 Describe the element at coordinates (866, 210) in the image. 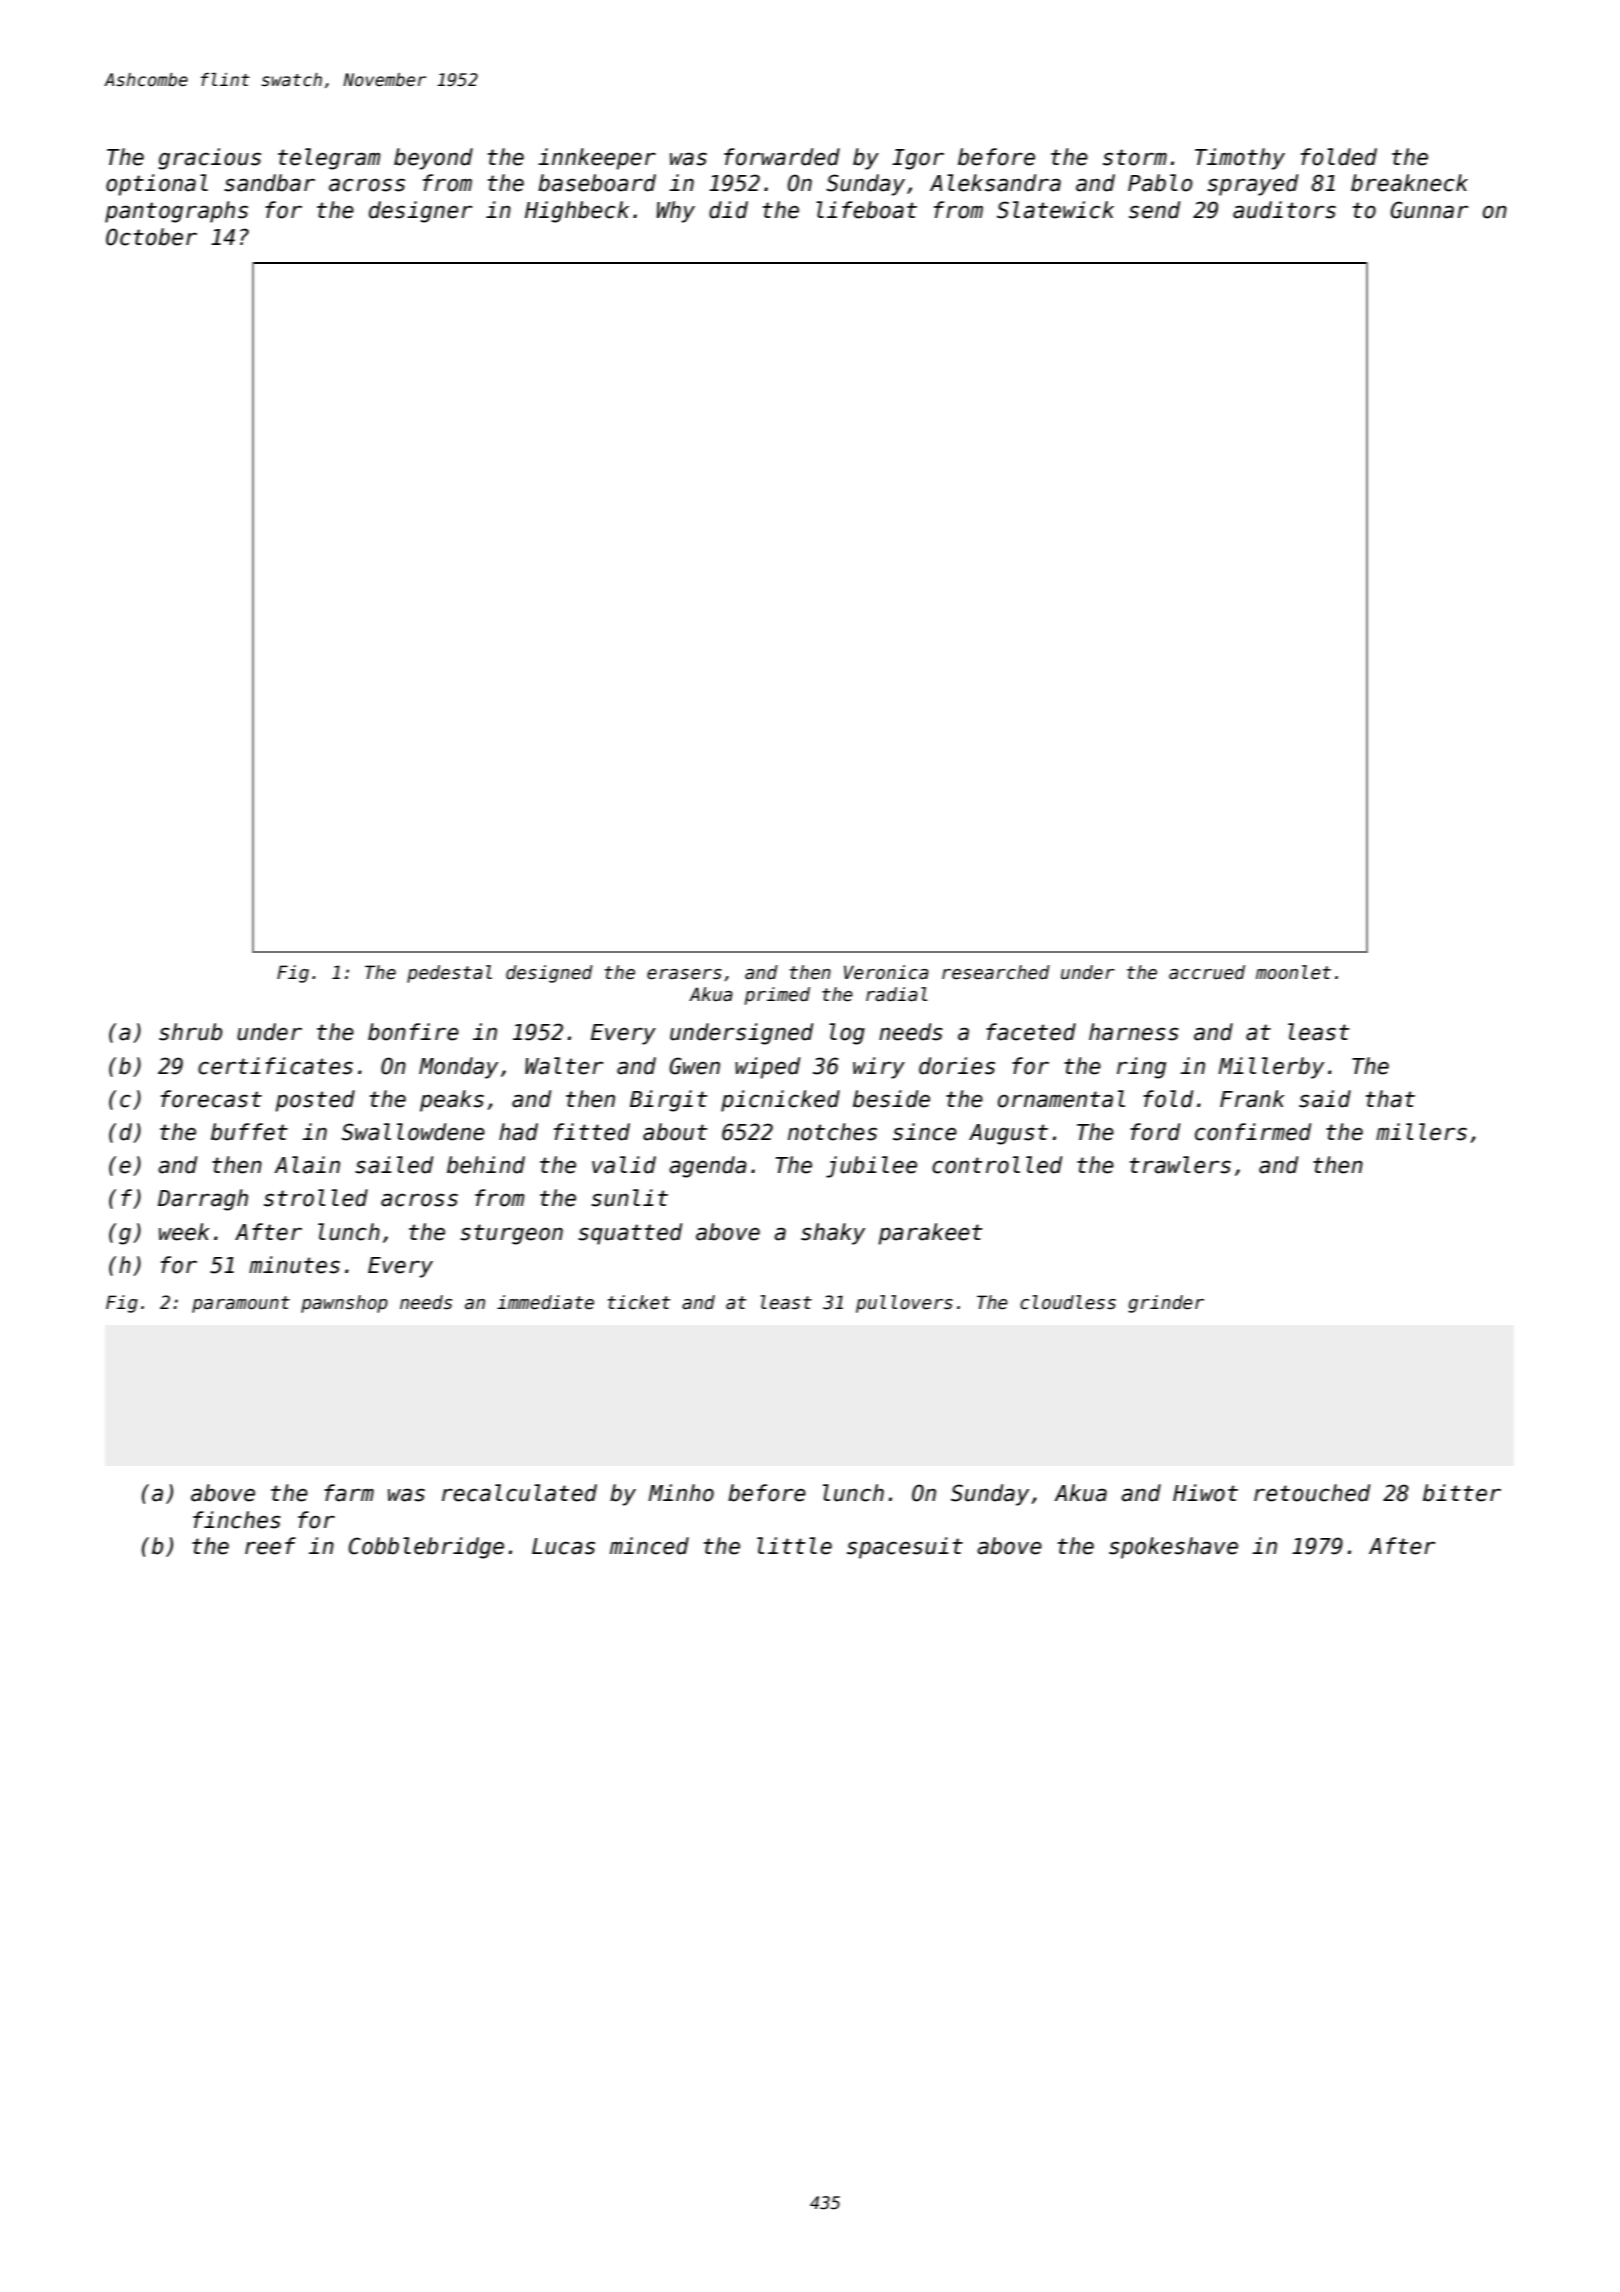

I see `lifeboat` at that location.
